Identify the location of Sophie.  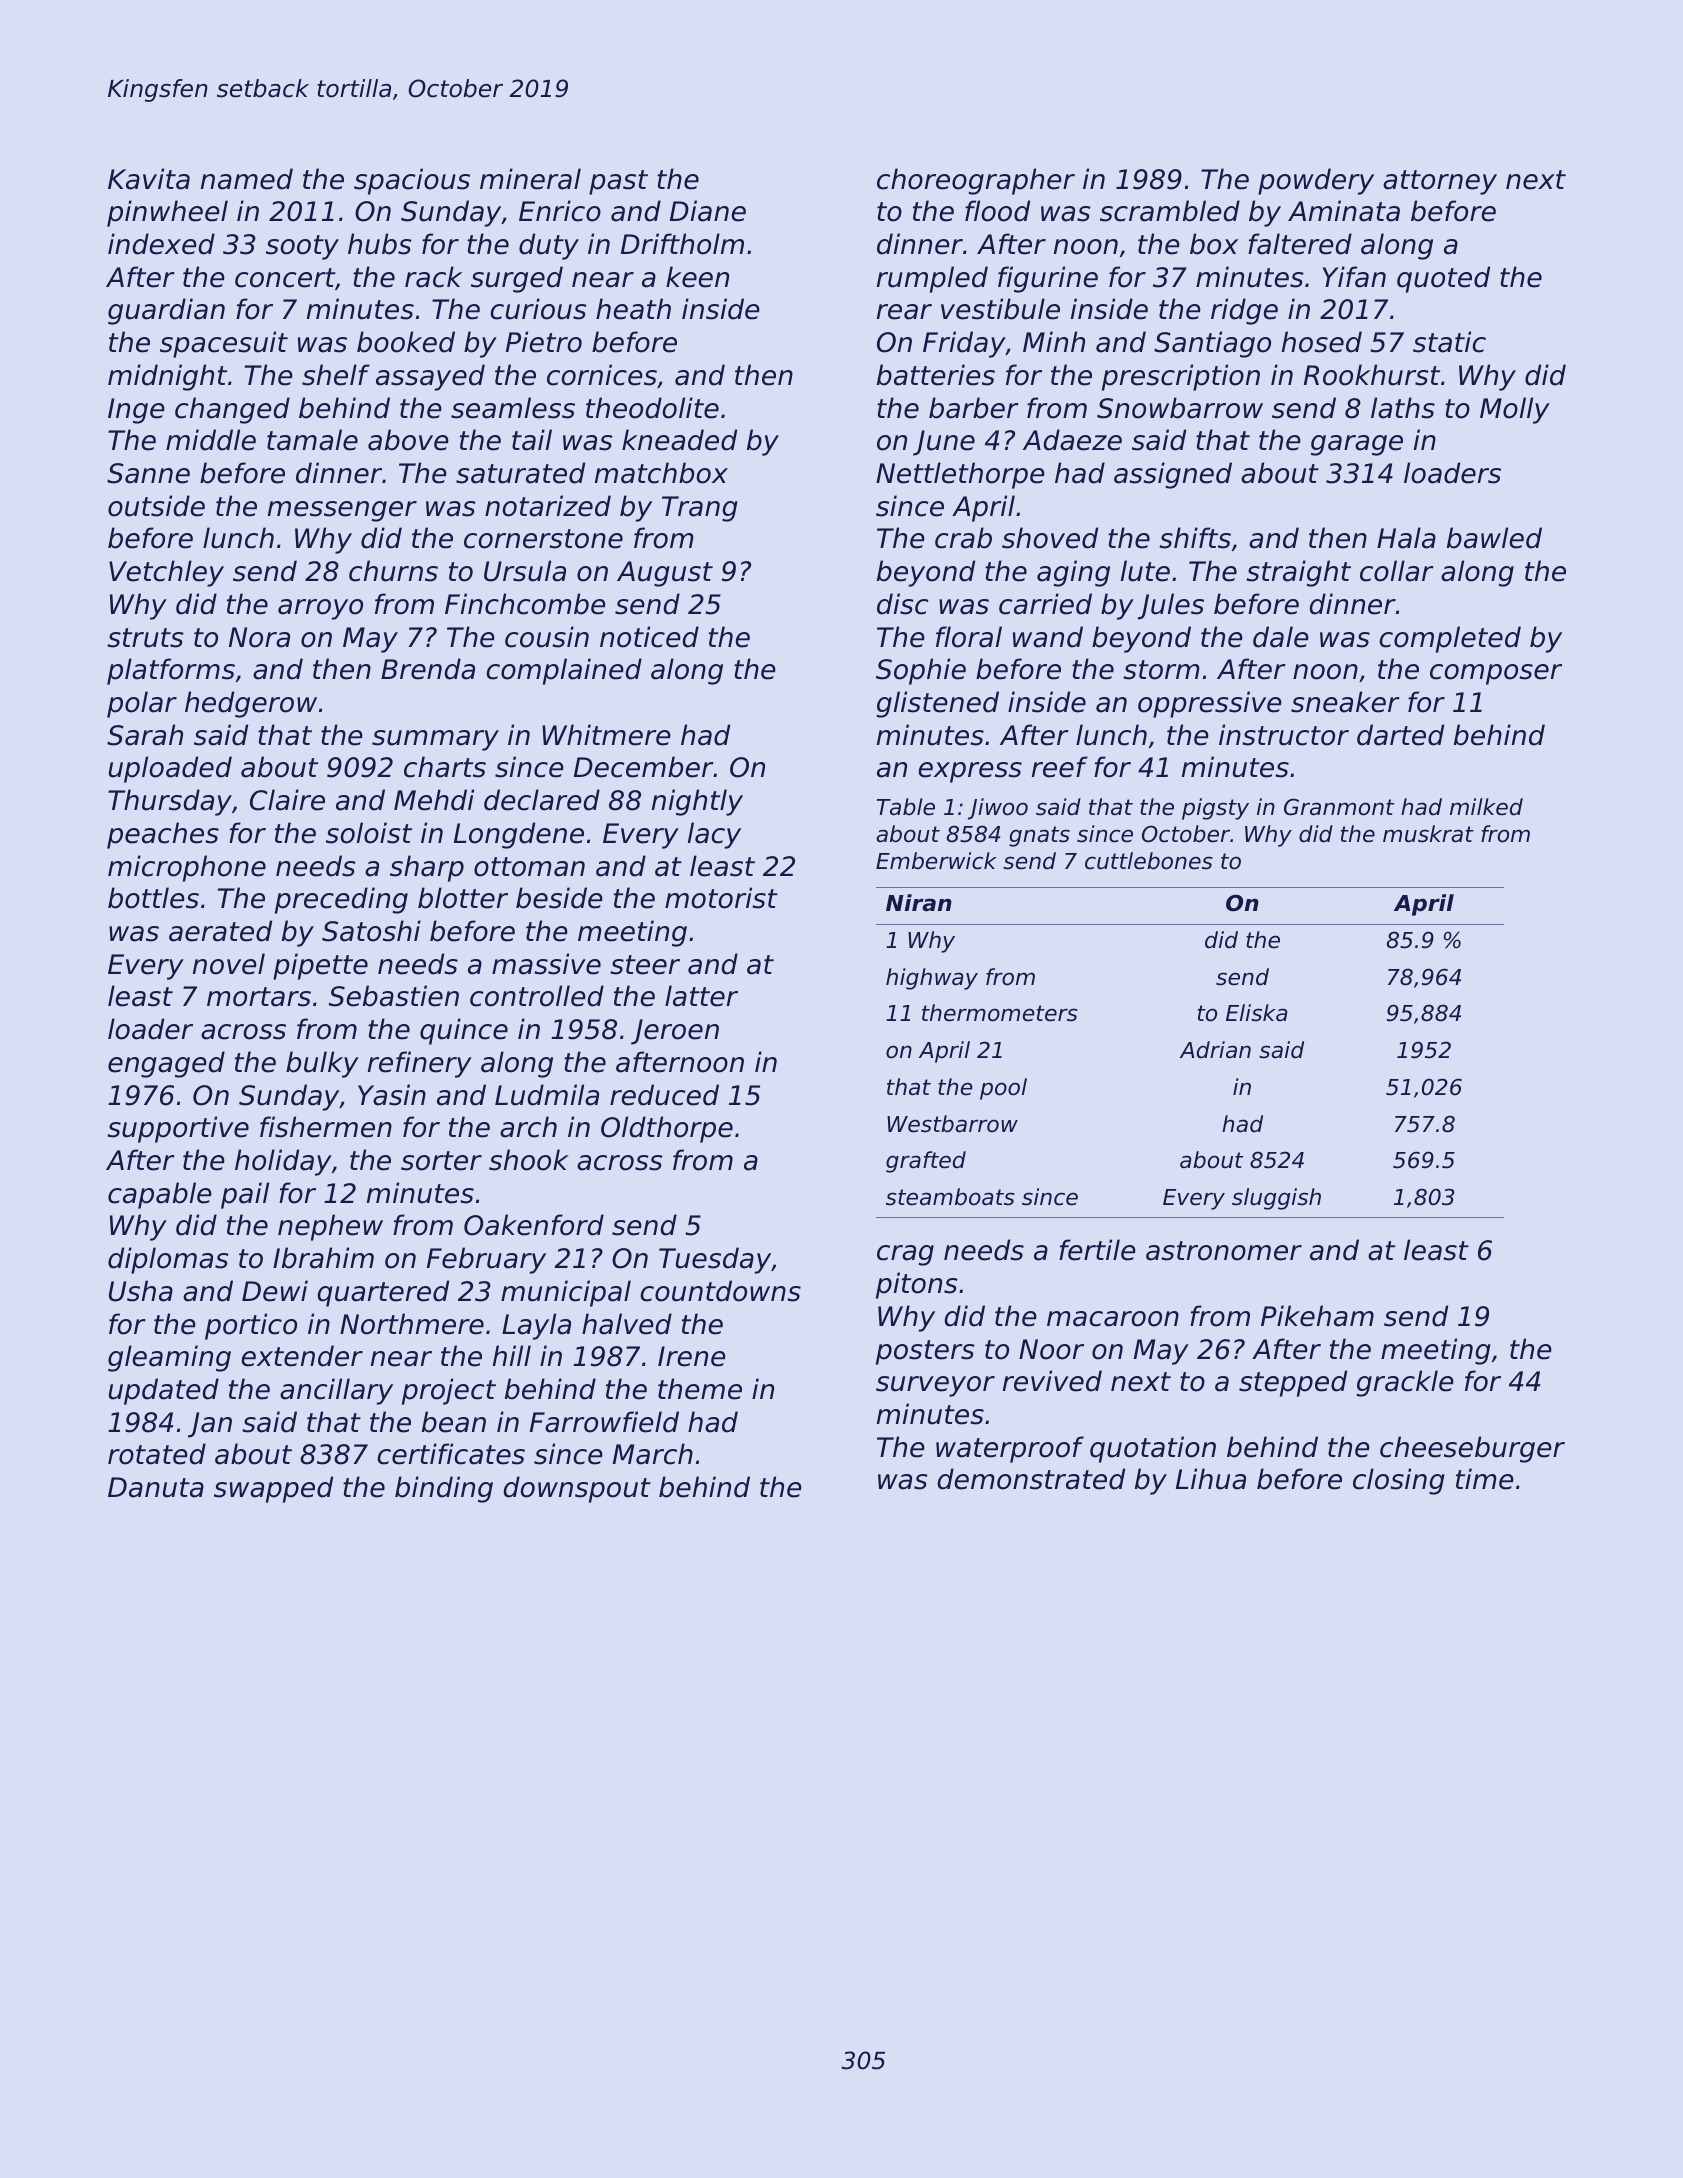
(921, 671).
